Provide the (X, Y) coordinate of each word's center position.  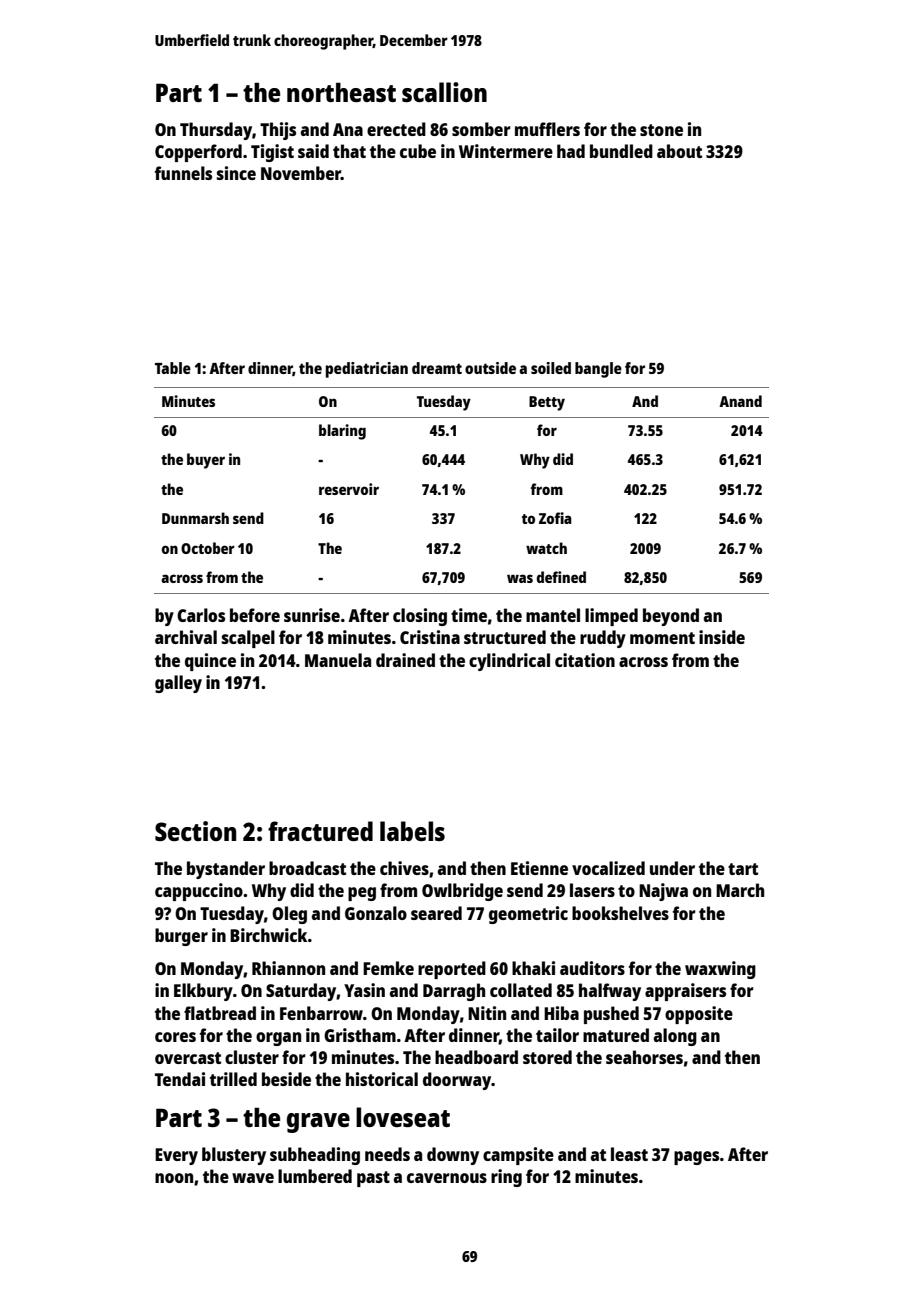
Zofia (555, 518)
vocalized (608, 868)
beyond (671, 617)
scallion (444, 92)
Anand (740, 401)
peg (362, 894)
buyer (206, 461)
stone (661, 130)
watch (546, 548)
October (208, 548)
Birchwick (268, 935)
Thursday (216, 131)
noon (174, 1178)
